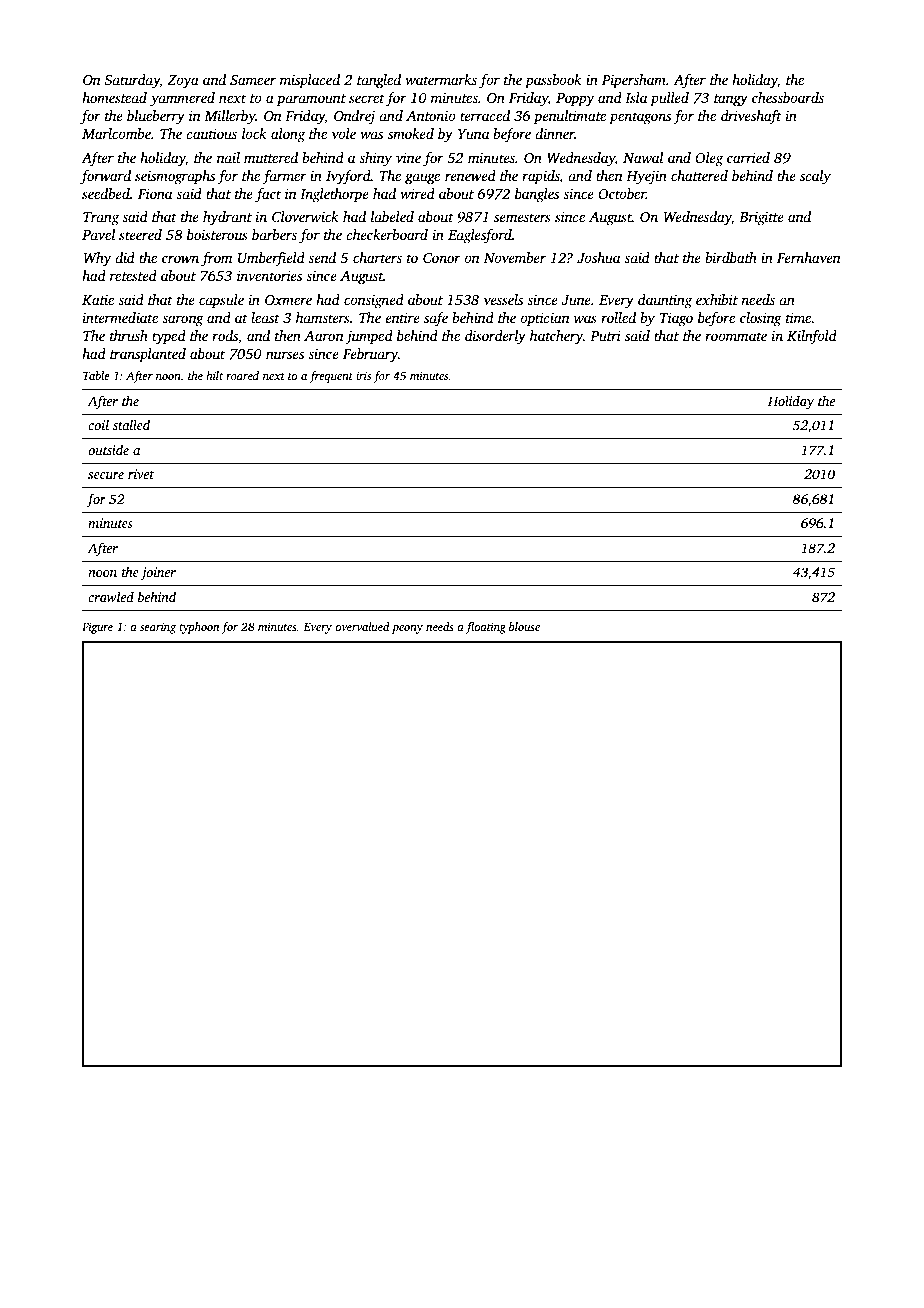  What do you see at coordinates (227, 218) in the image?
I see `hydrant` at bounding box center [227, 218].
